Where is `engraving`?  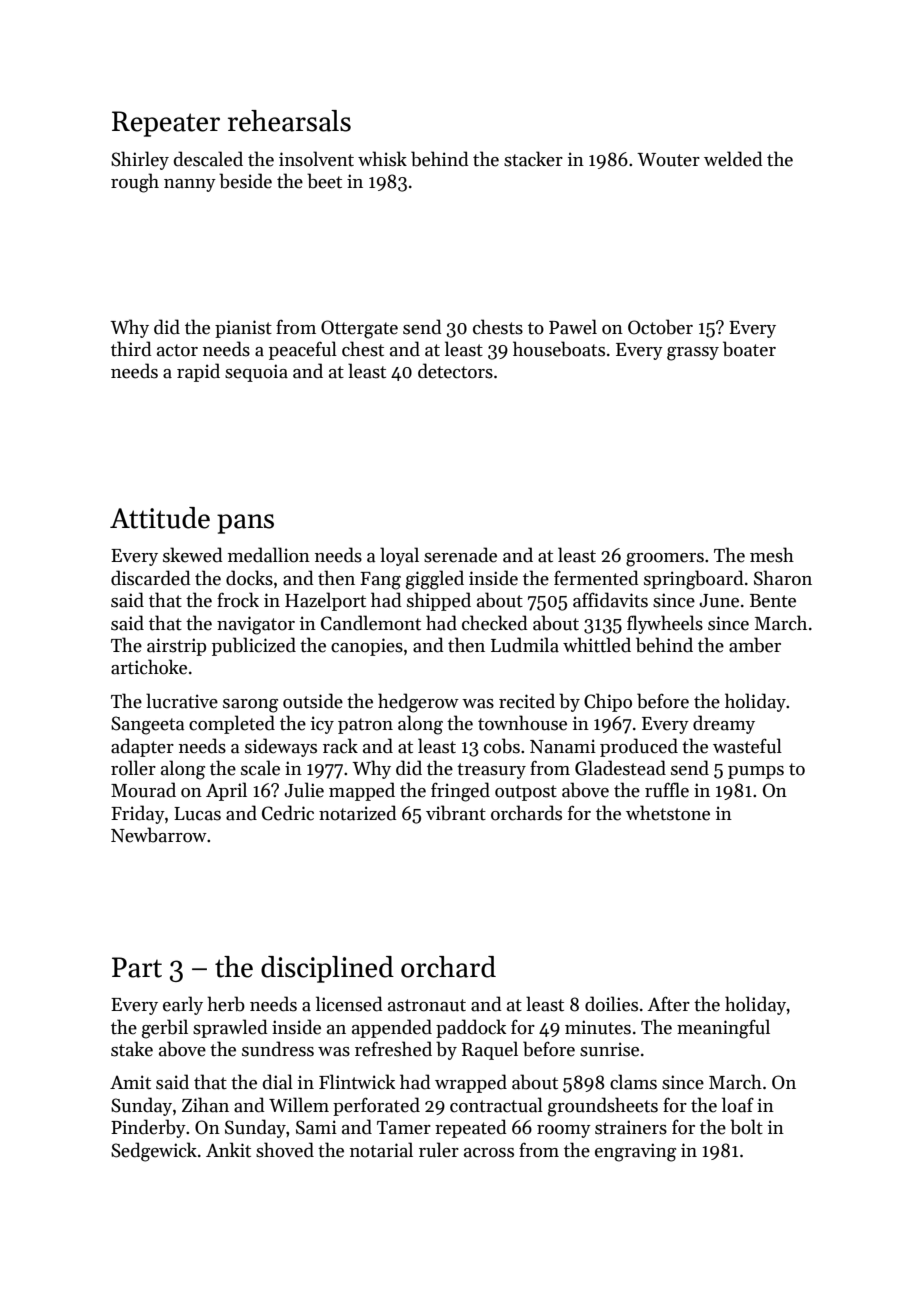 engraving is located at coordinates (635, 1152).
